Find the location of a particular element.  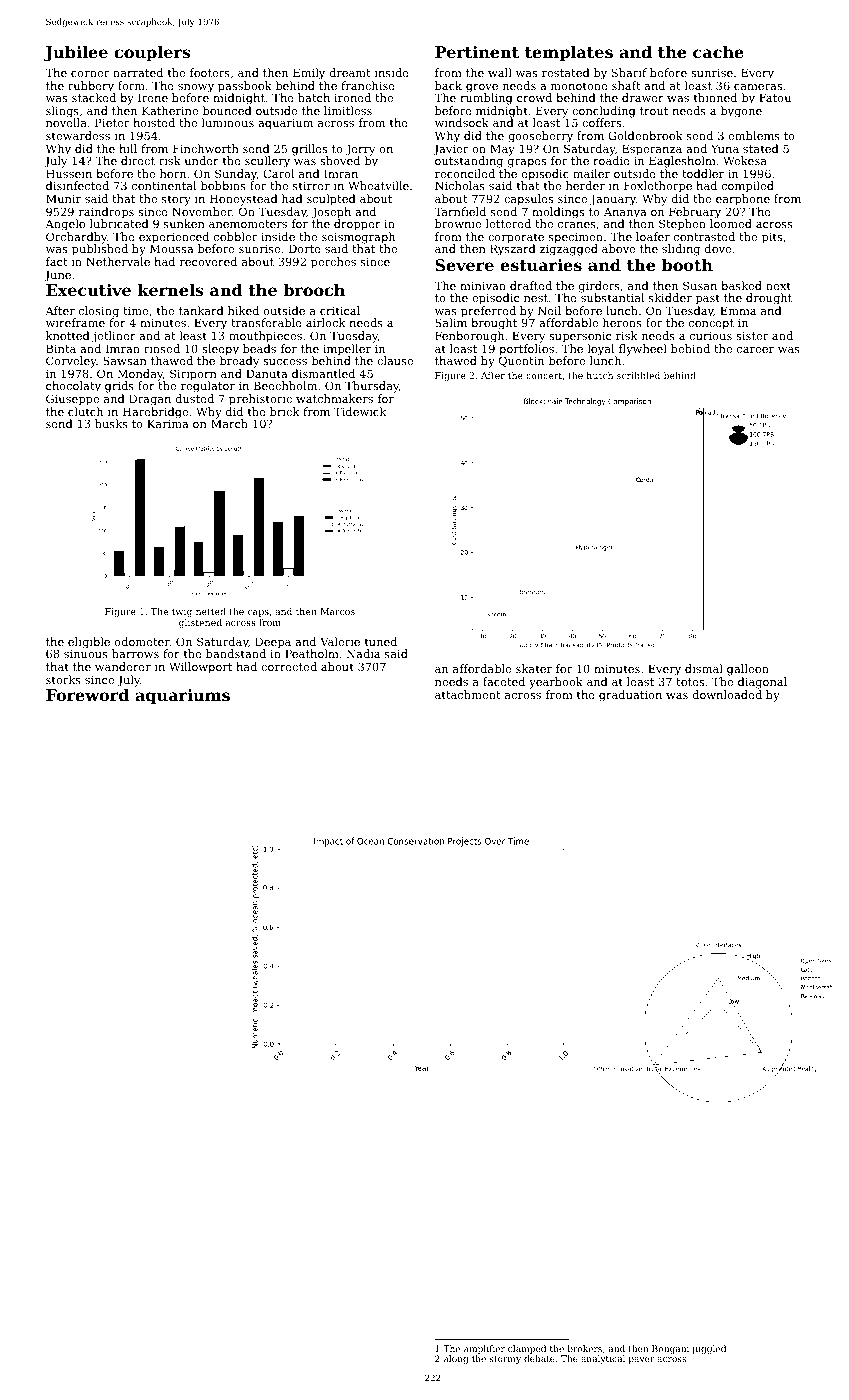

raindrops is located at coordinates (106, 213).
